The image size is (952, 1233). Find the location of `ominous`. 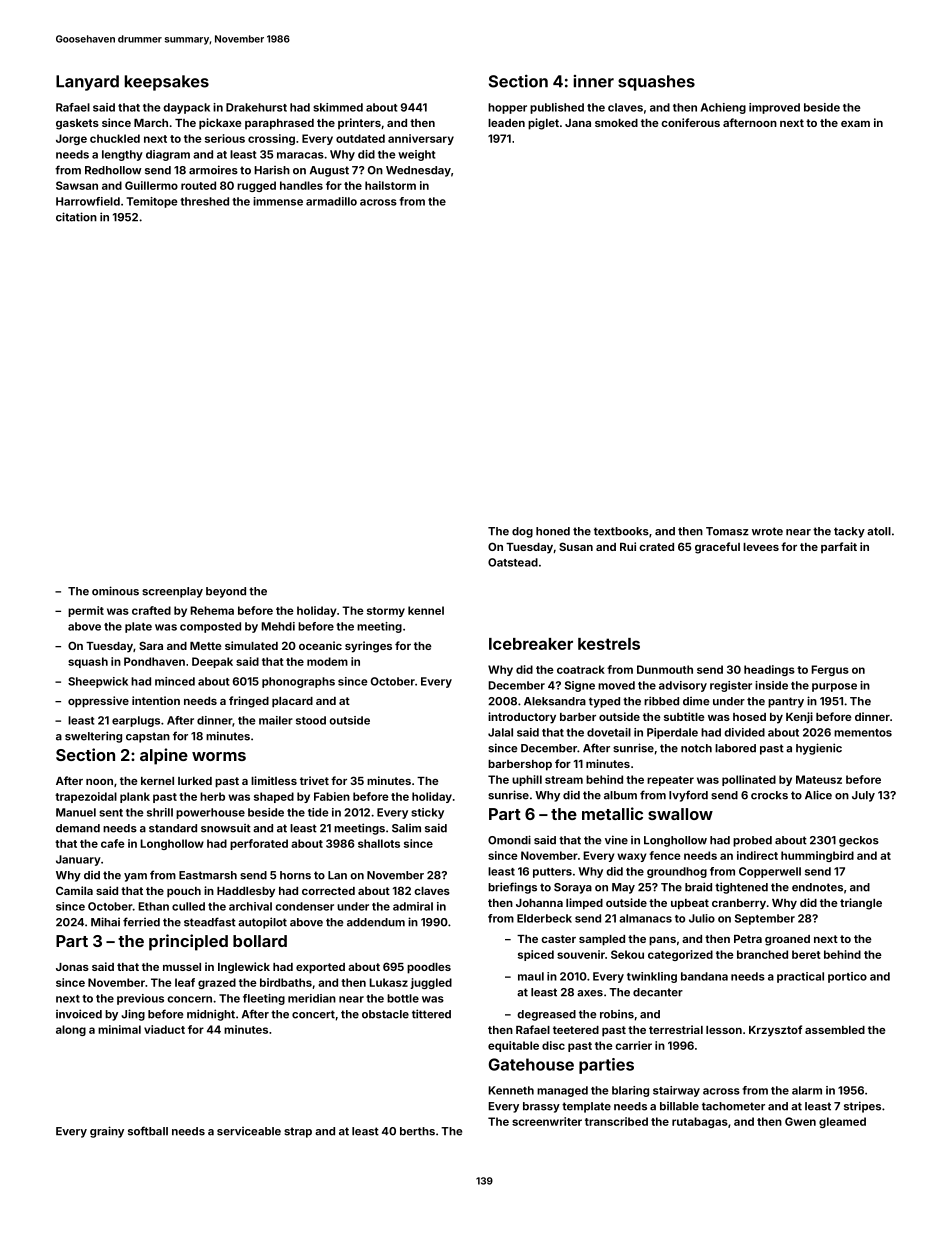

ominous is located at coordinates (115, 591).
